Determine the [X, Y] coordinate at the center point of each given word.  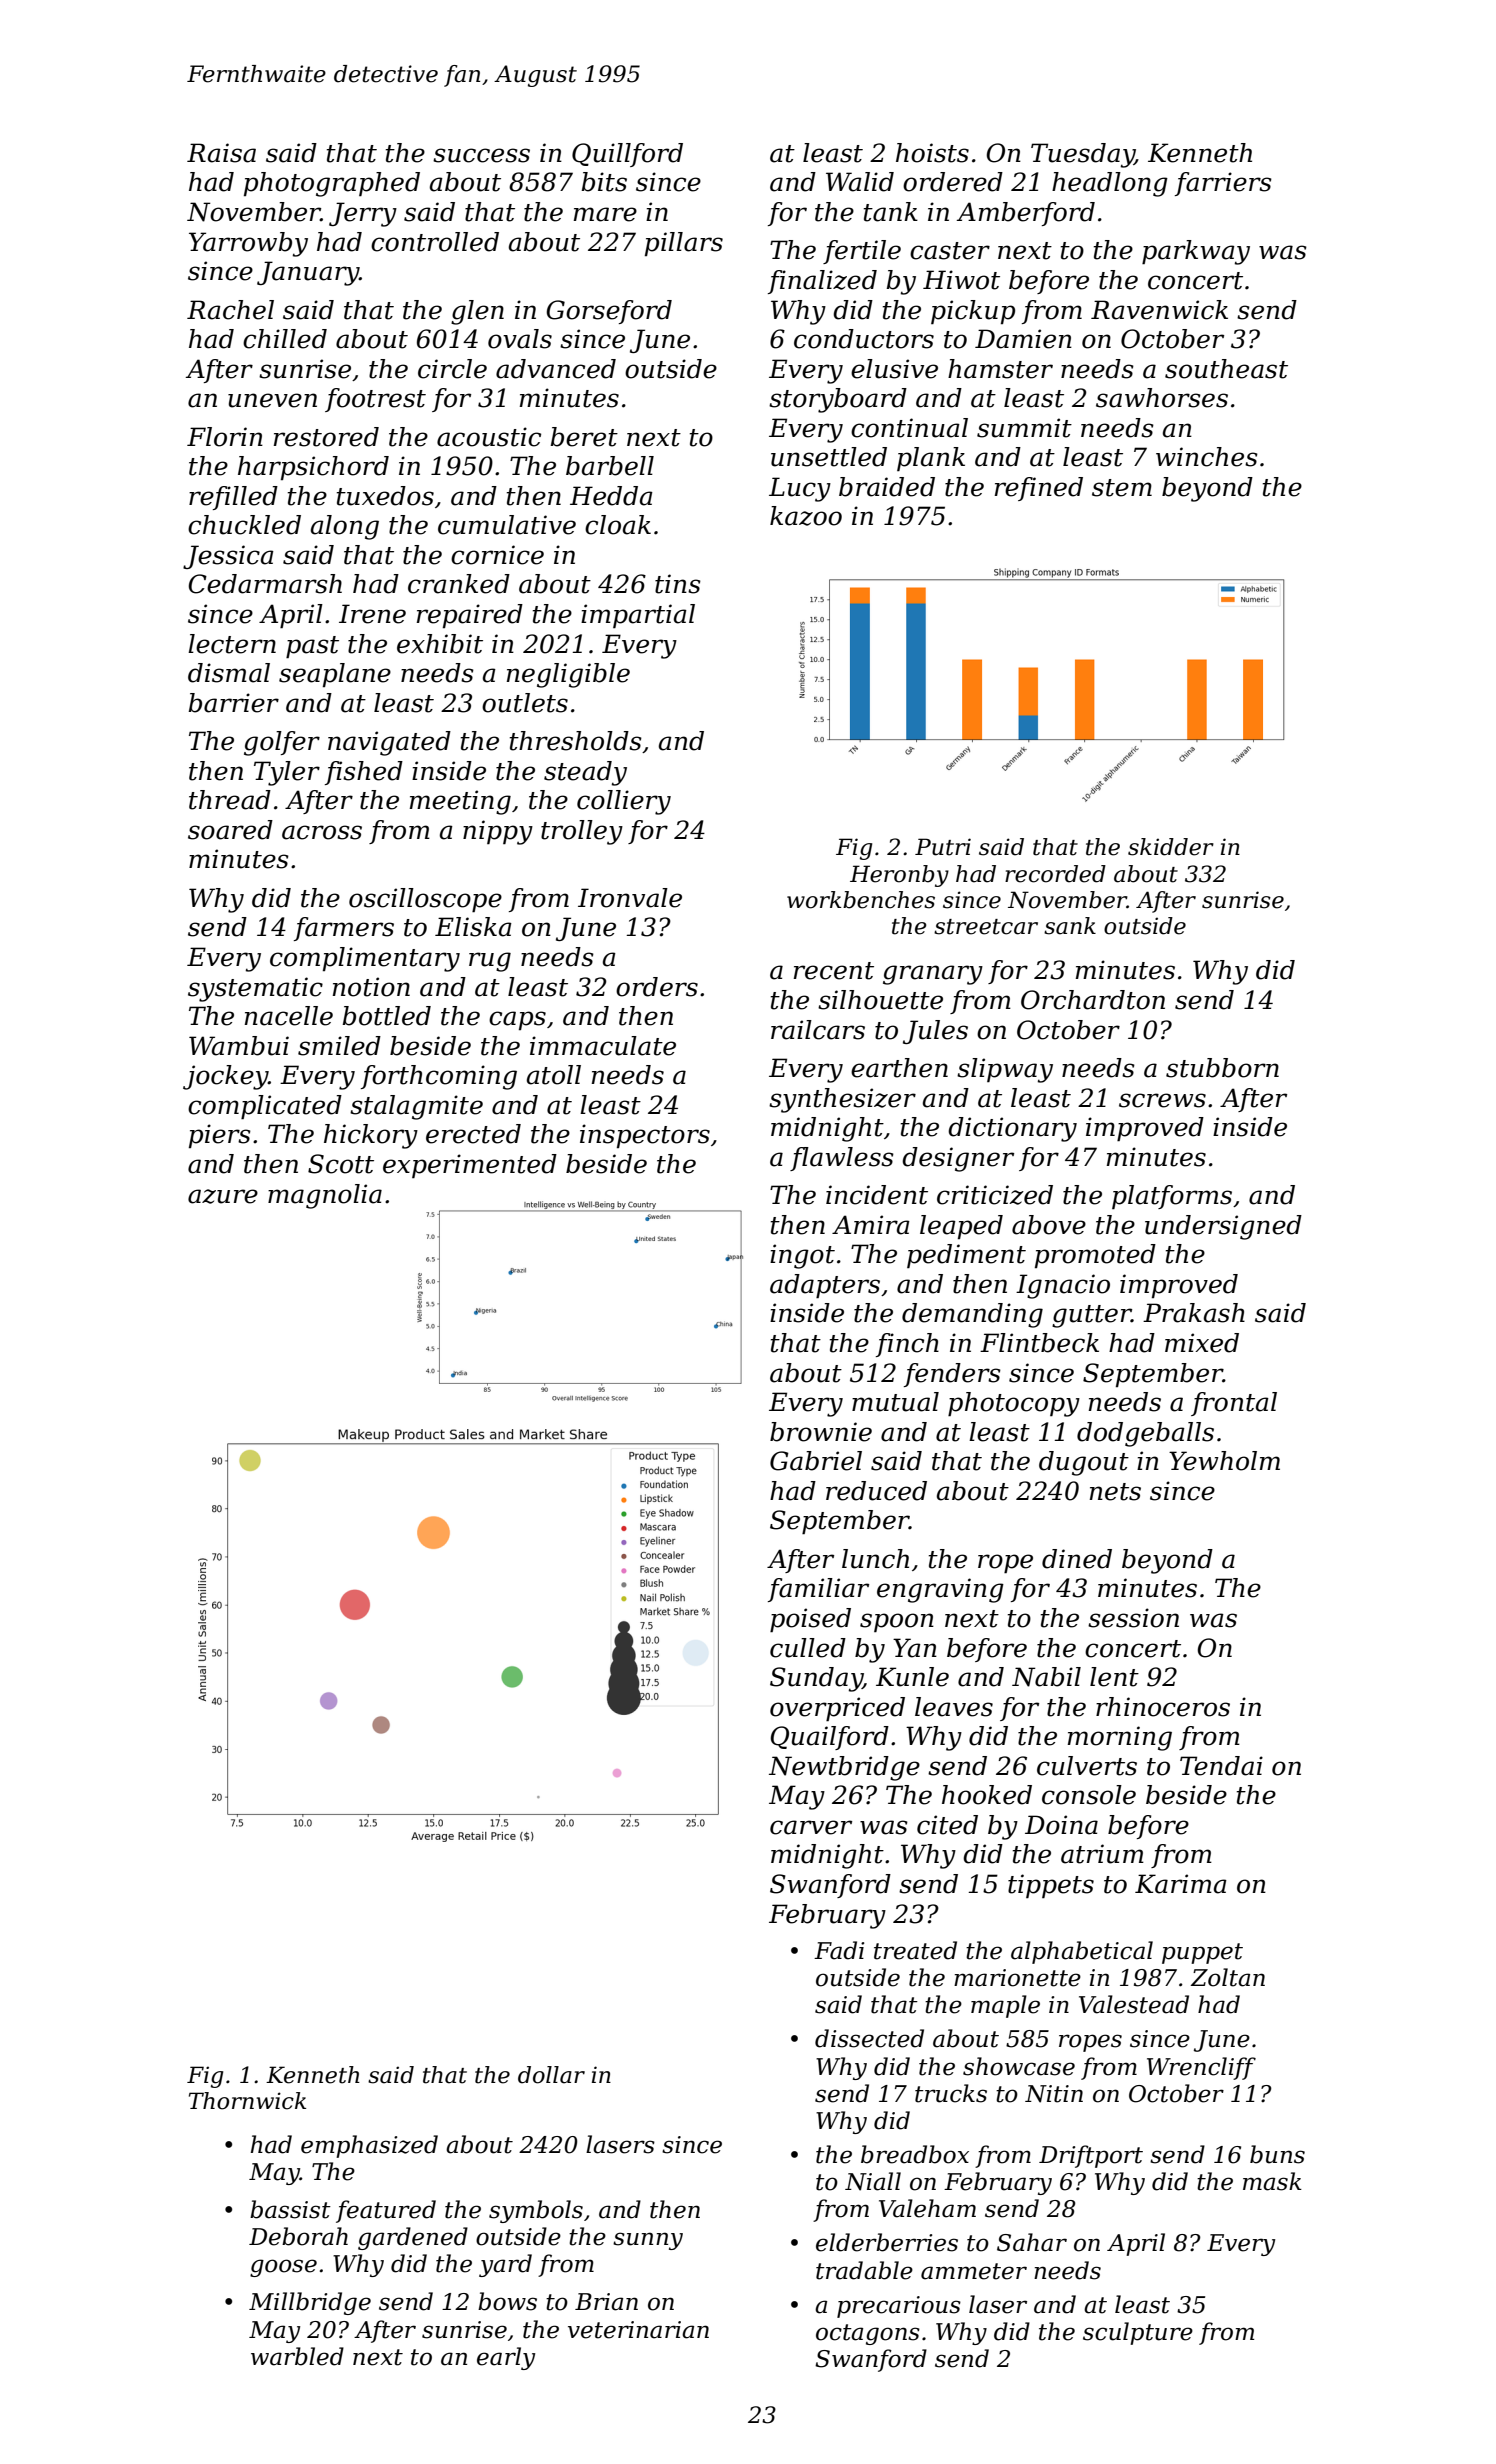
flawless [842, 1159]
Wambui [239, 1046]
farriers [1223, 184]
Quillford [627, 155]
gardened [413, 2238]
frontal [1234, 1404]
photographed [332, 184]
